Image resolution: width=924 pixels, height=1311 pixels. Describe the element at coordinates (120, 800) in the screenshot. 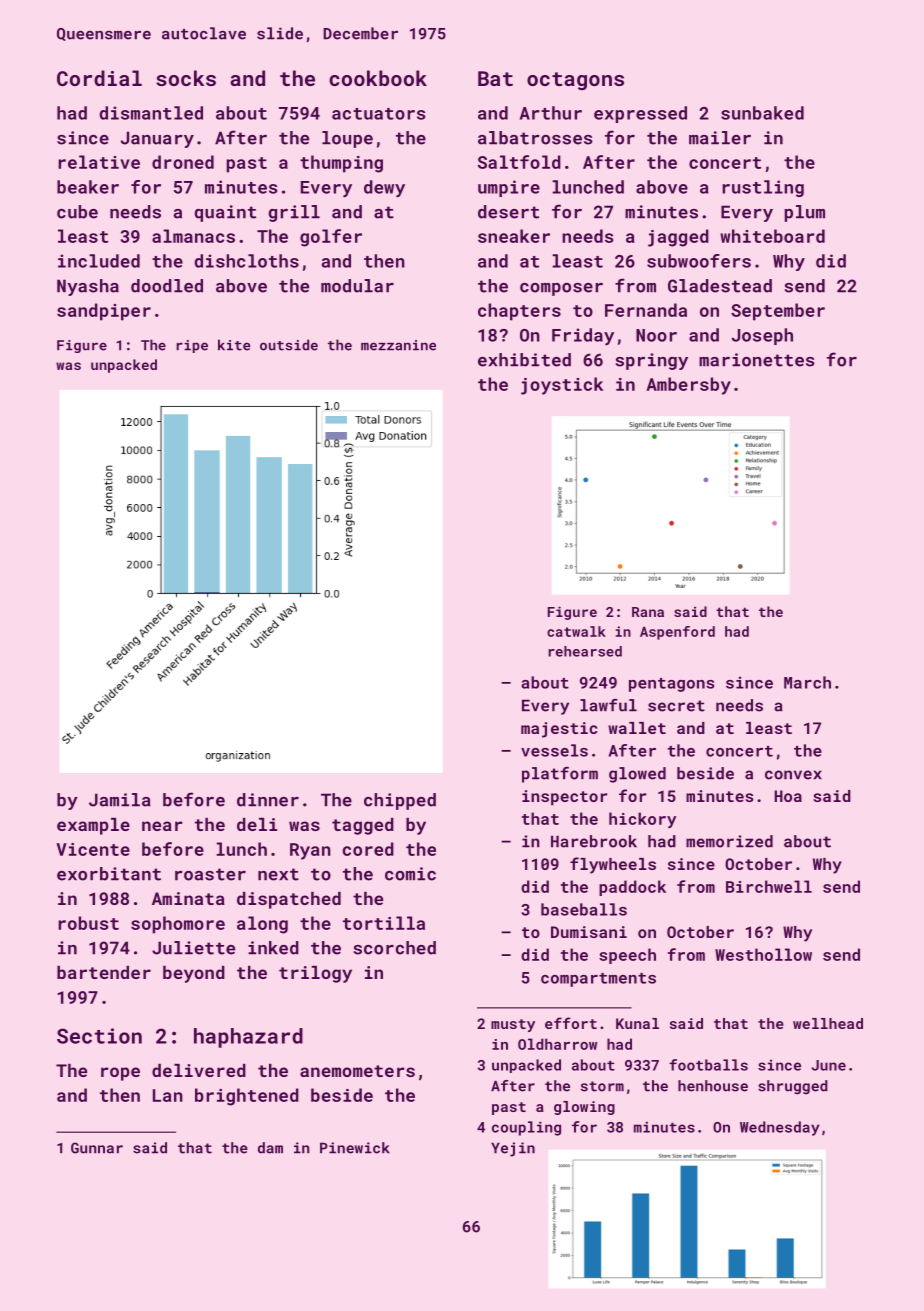

I see `Jamila` at that location.
